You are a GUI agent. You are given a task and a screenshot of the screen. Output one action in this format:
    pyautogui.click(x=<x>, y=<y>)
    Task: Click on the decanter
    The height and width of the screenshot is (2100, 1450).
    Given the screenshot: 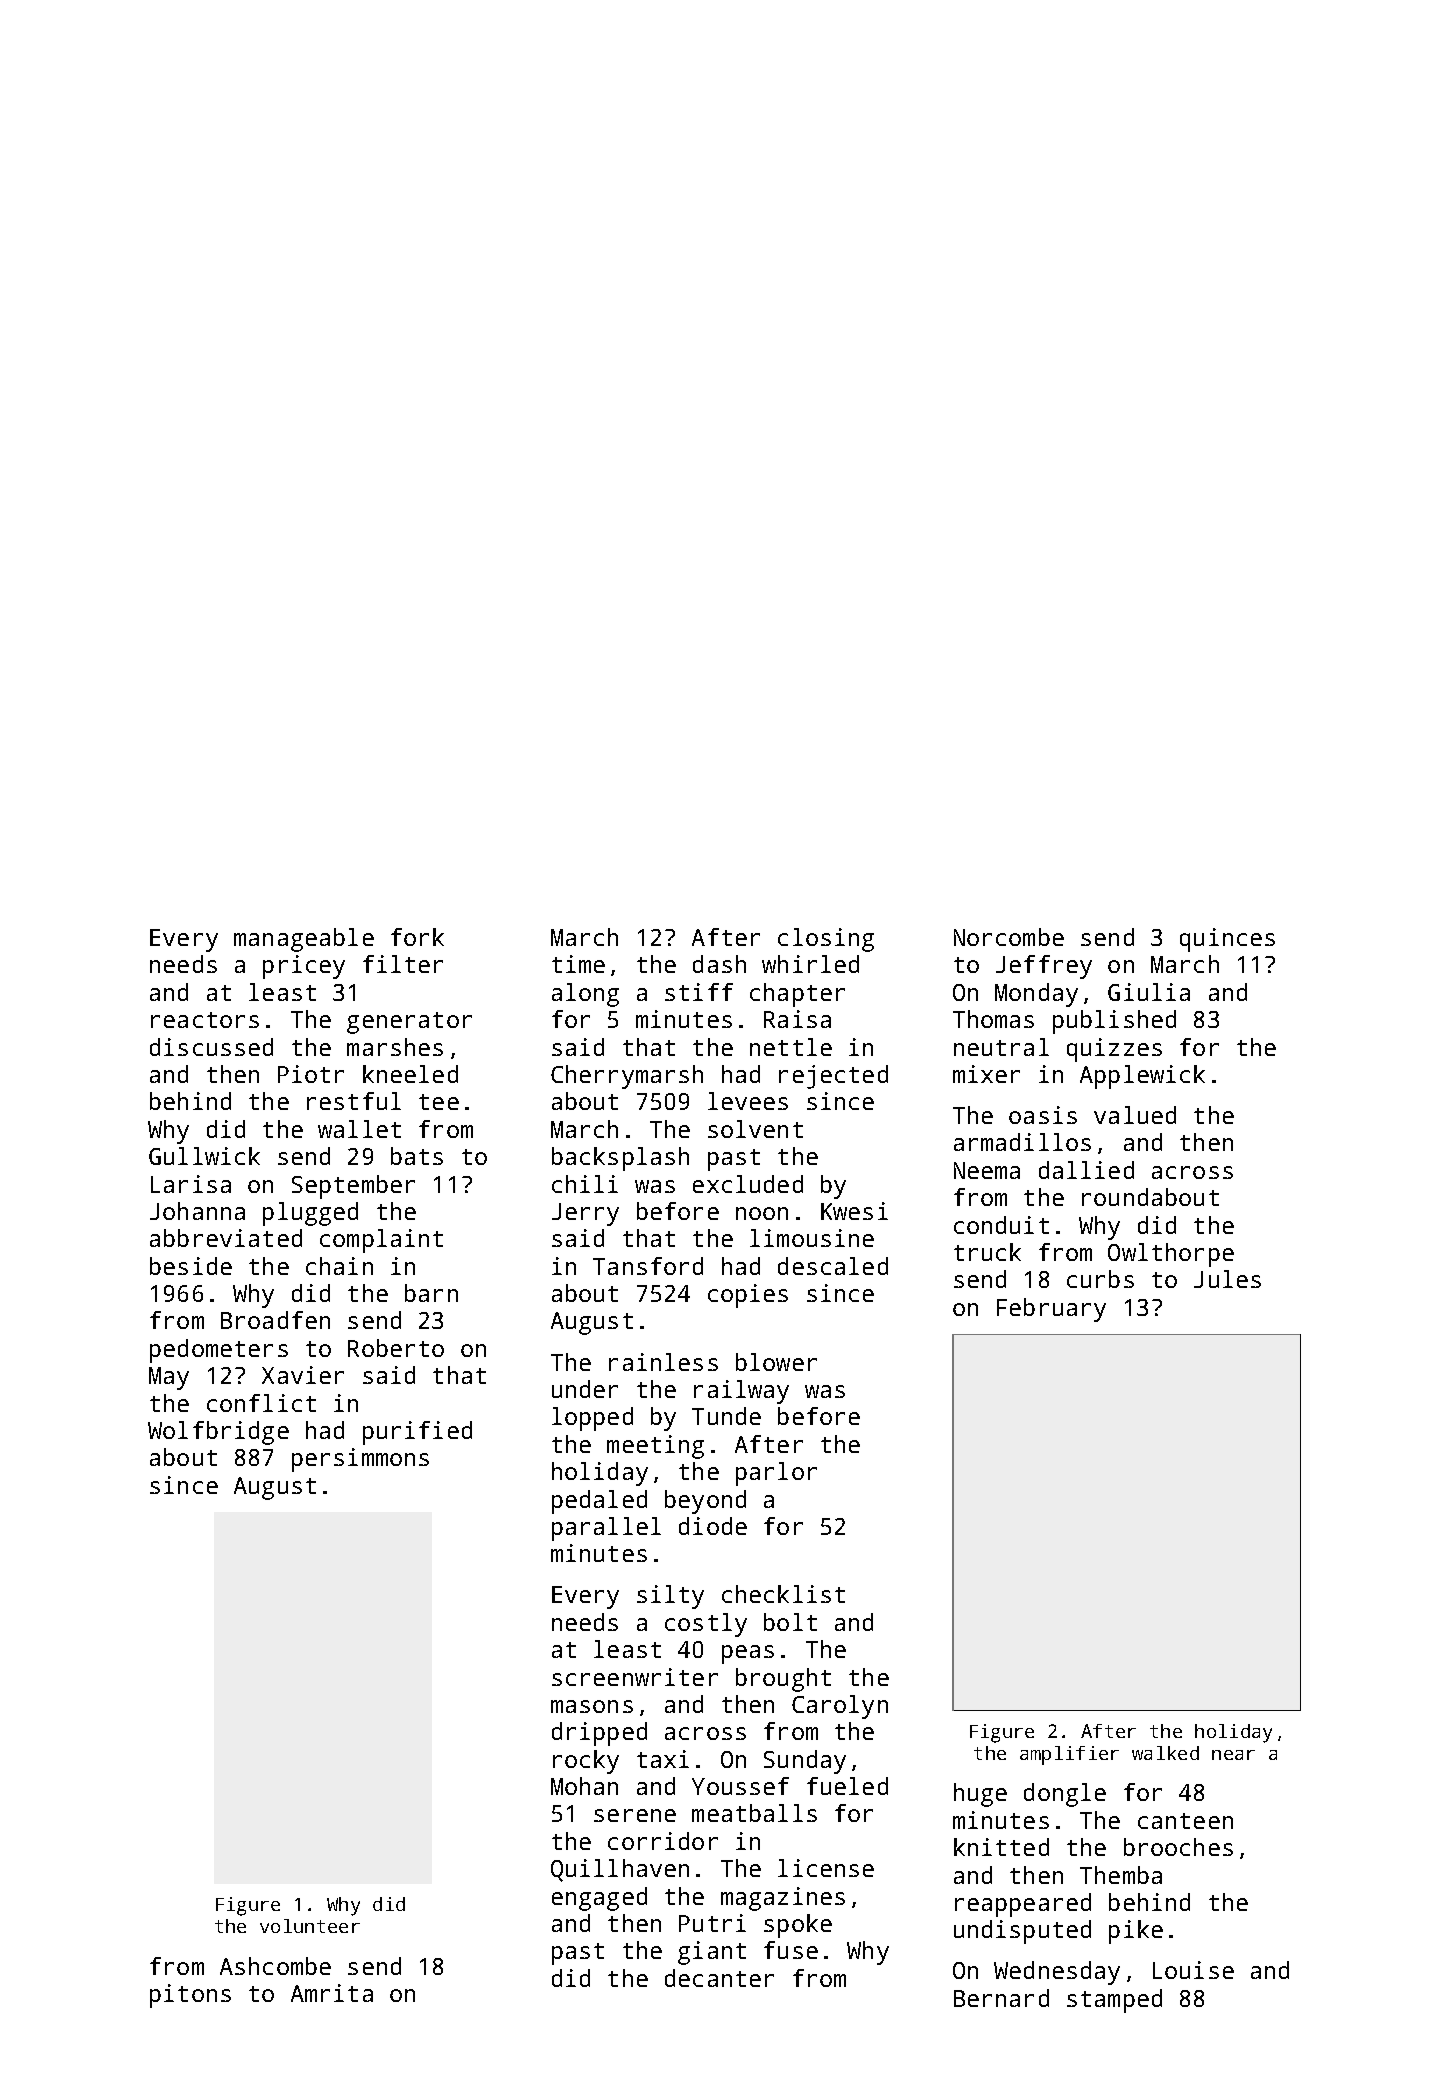 What is the action you would take?
    pyautogui.click(x=719, y=1978)
